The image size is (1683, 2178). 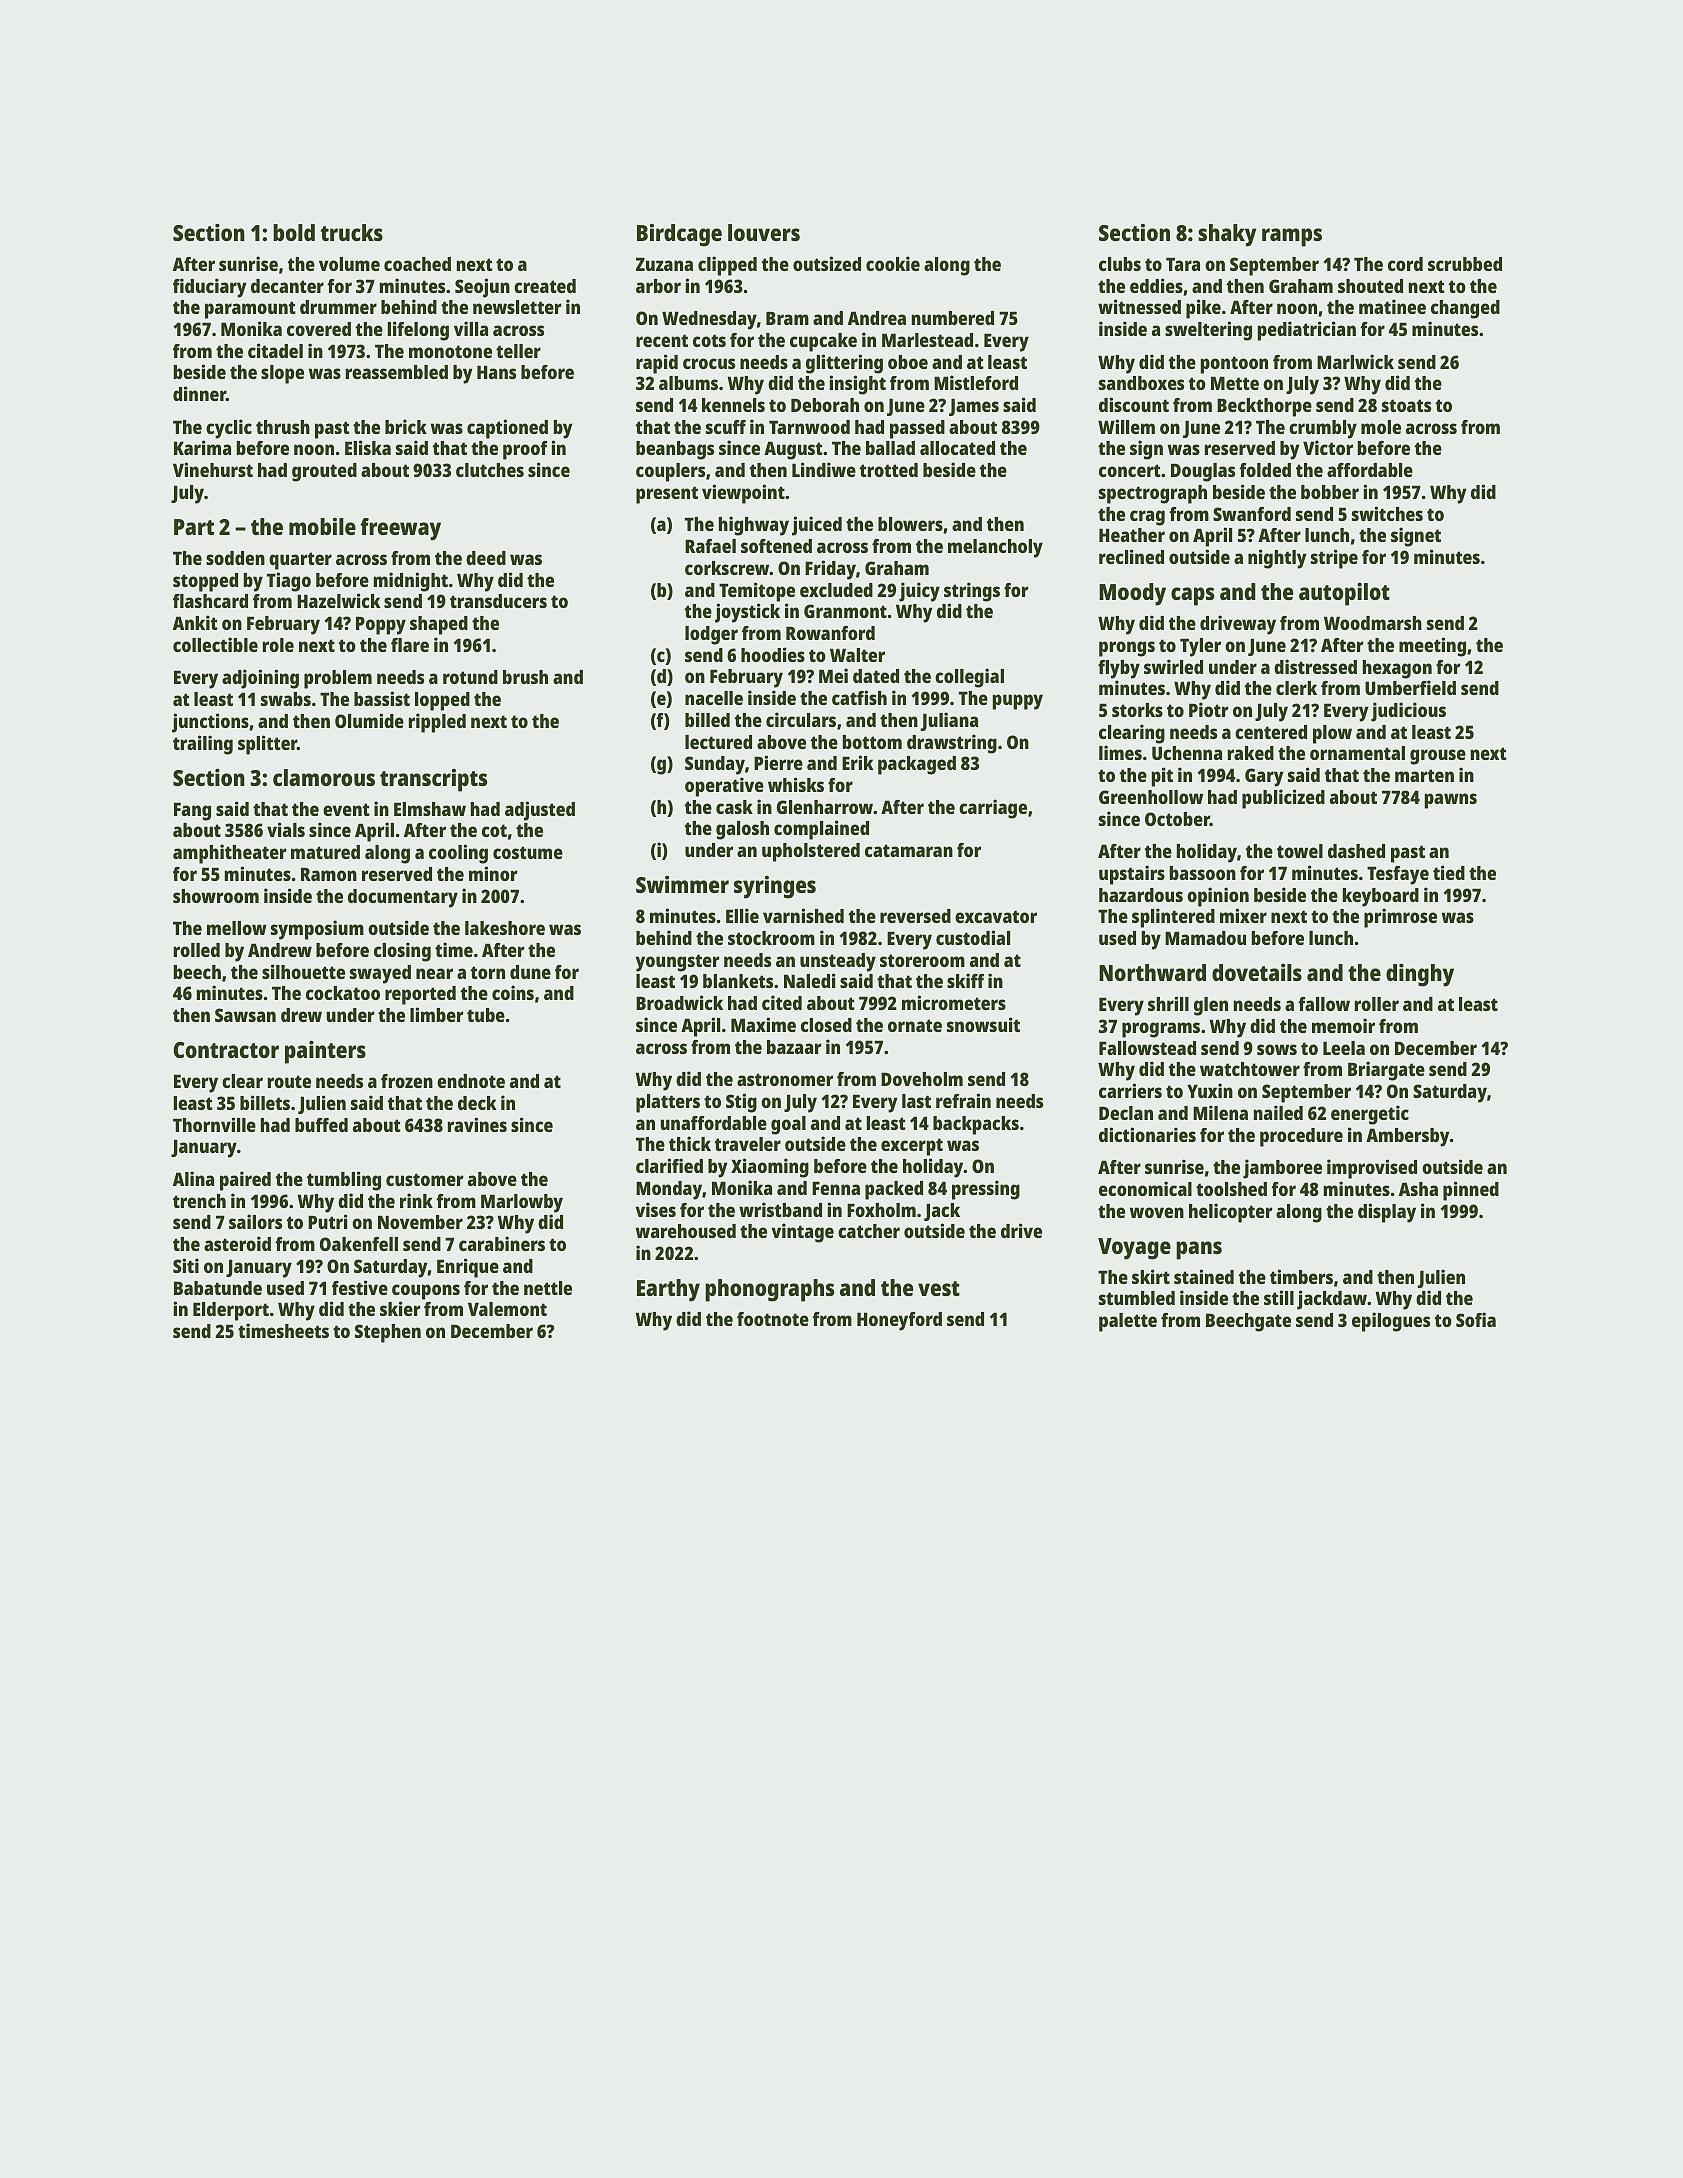 What do you see at coordinates (322, 526) in the screenshot?
I see `mobile` at bounding box center [322, 526].
